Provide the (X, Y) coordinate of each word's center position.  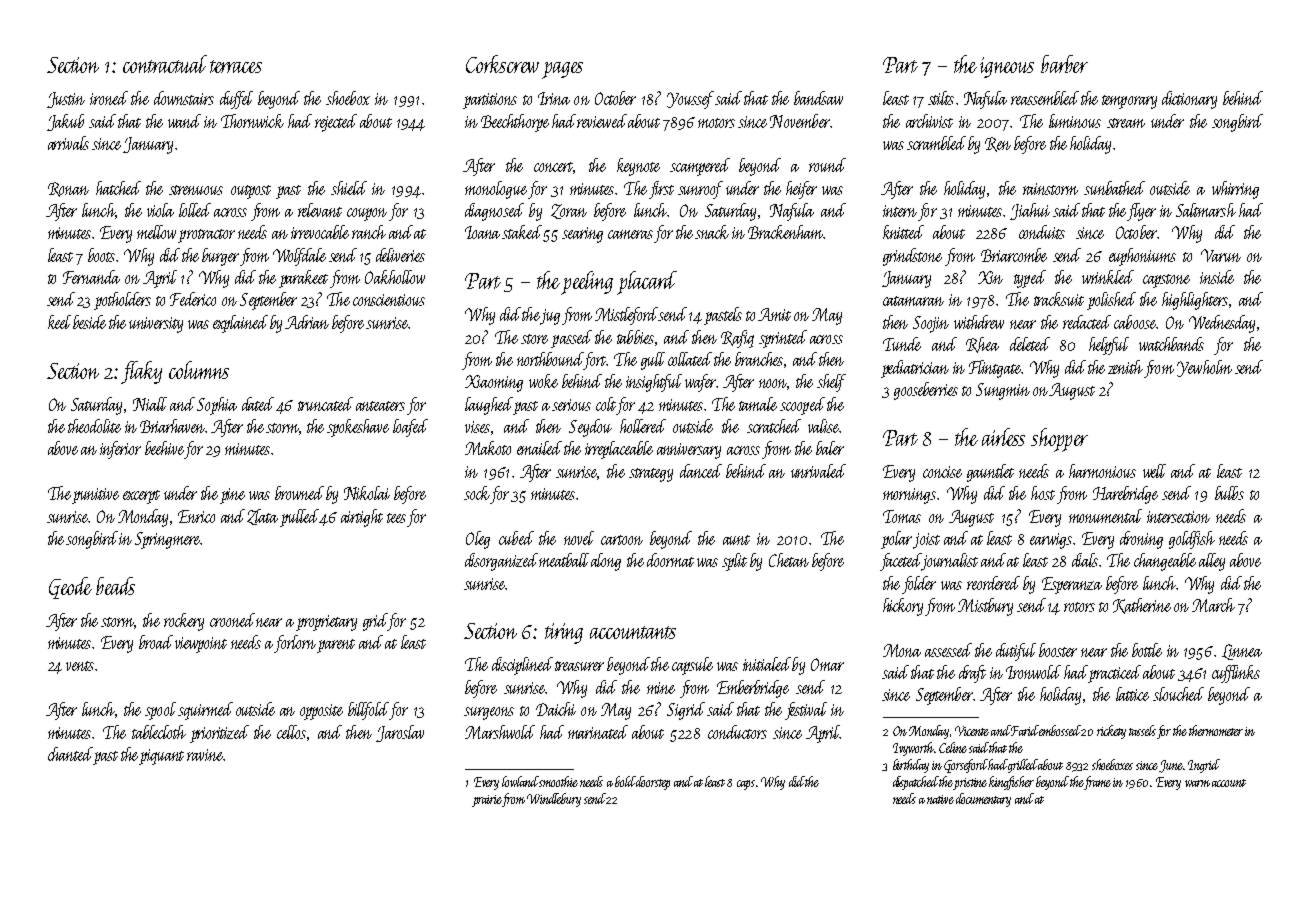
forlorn (295, 644)
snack (712, 232)
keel (59, 322)
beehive (164, 448)
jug (550, 317)
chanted (70, 754)
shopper (1059, 440)
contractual (165, 64)
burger (220, 257)
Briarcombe (1014, 255)
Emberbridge (753, 689)
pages (562, 70)
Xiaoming (494, 383)
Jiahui (1030, 211)
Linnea (1242, 652)
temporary (1129, 102)
